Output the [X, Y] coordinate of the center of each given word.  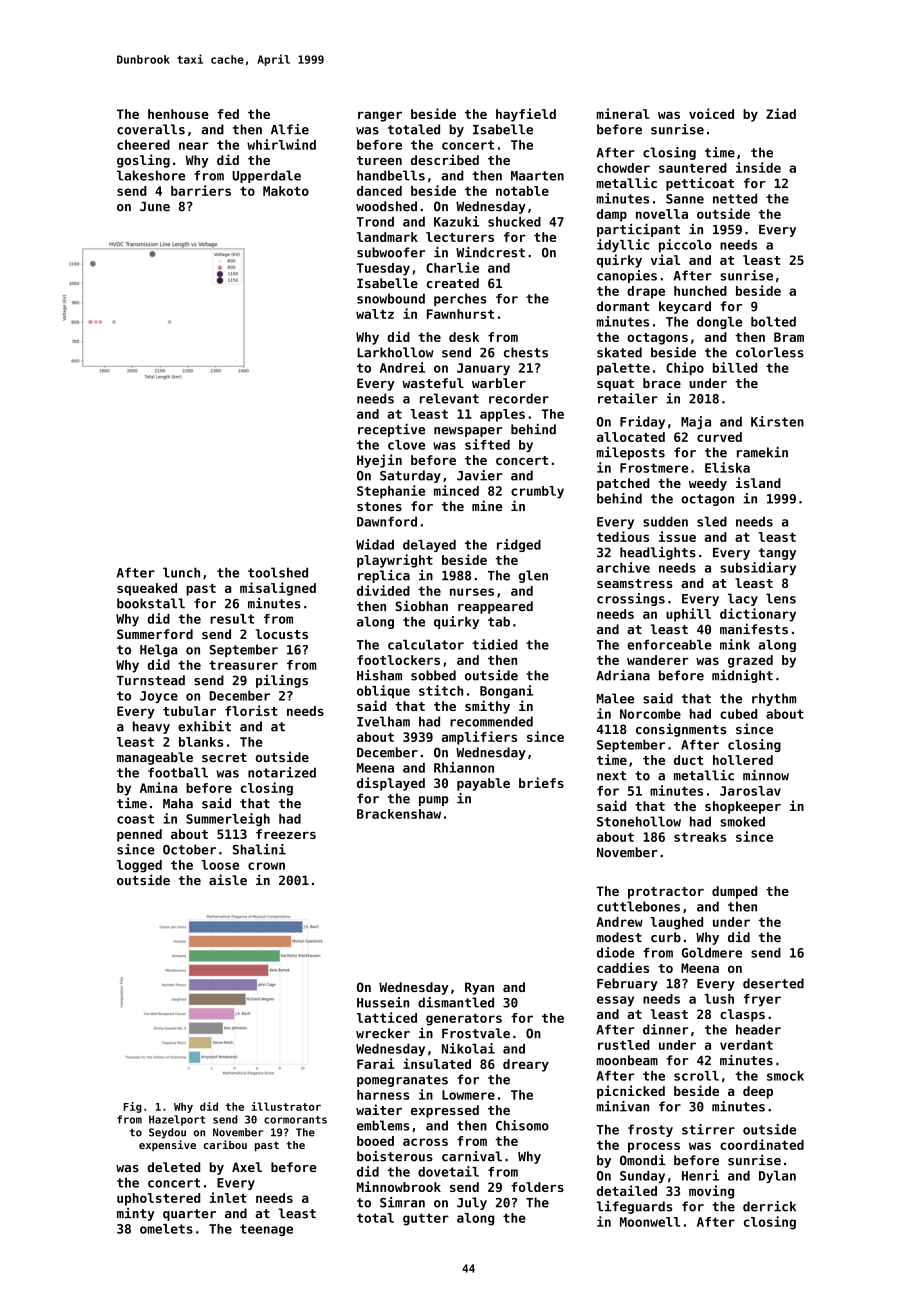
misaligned [278, 589]
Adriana [623, 675]
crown [266, 866]
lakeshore [151, 175]
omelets [166, 1229]
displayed [391, 784]
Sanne [685, 199]
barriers [201, 190]
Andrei [402, 367]
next [611, 776]
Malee [615, 698]
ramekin [762, 452]
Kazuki [456, 221]
